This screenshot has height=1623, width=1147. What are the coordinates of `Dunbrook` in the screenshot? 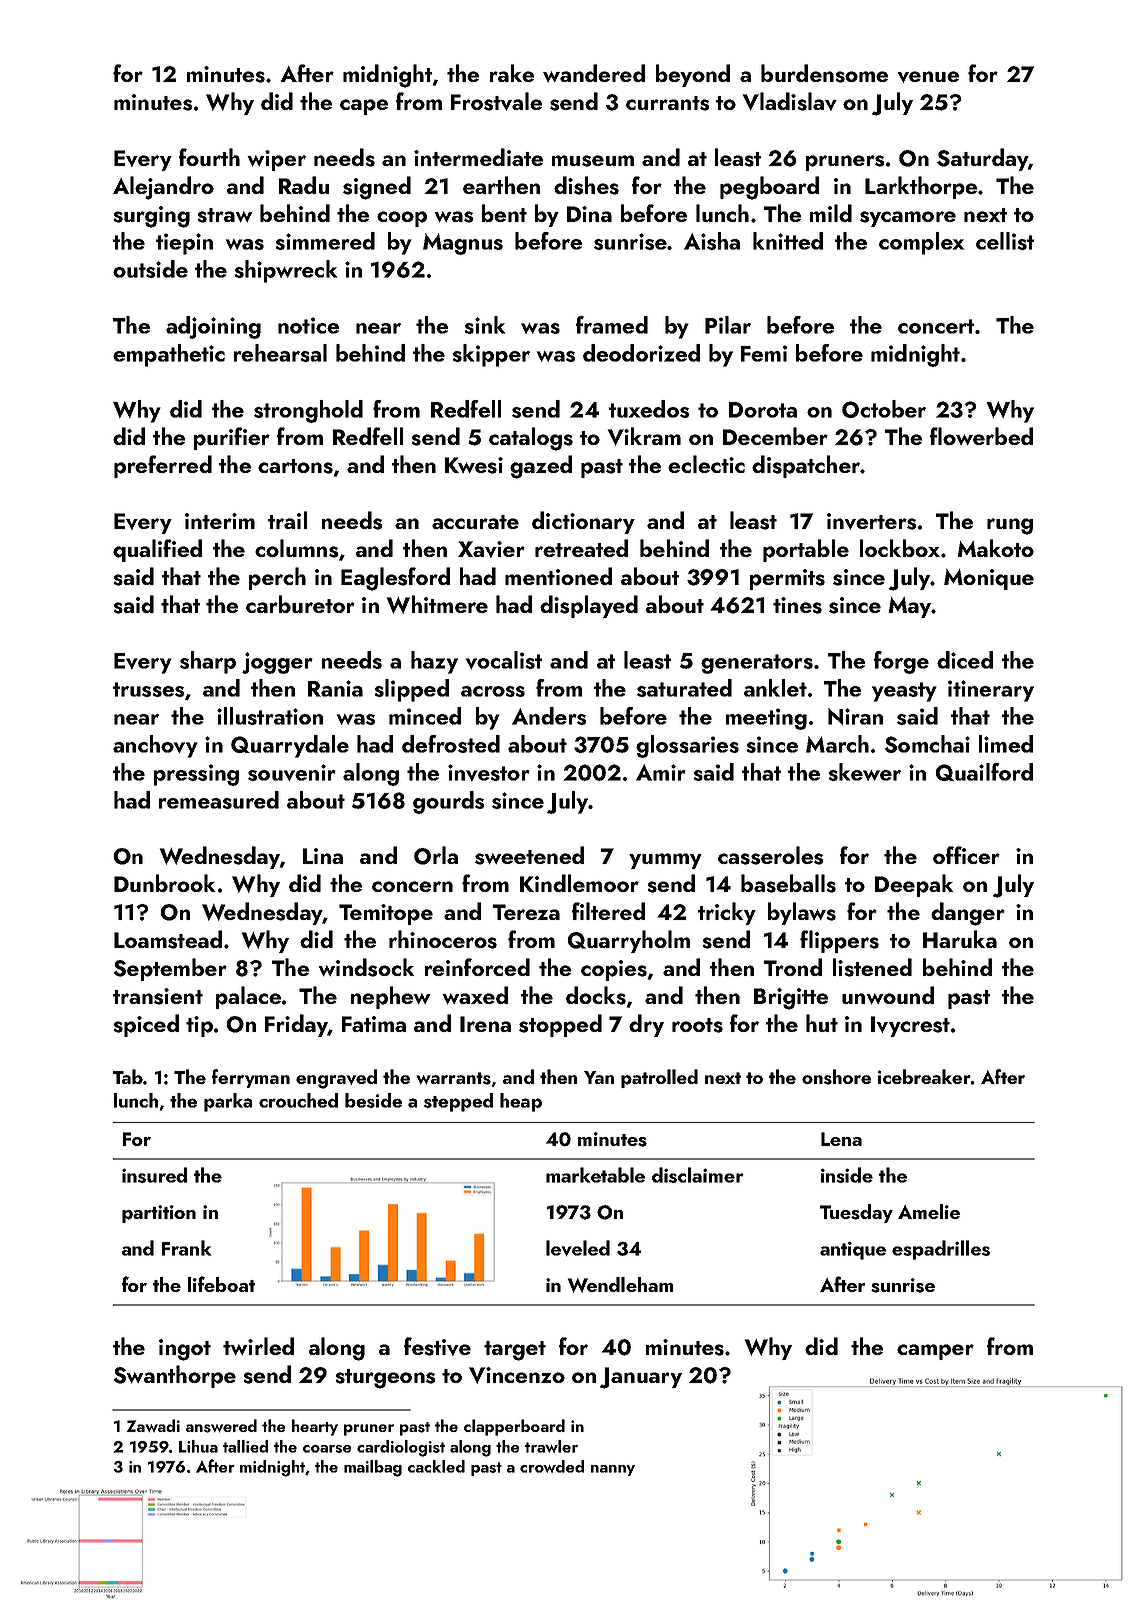 It's located at (165, 883).
